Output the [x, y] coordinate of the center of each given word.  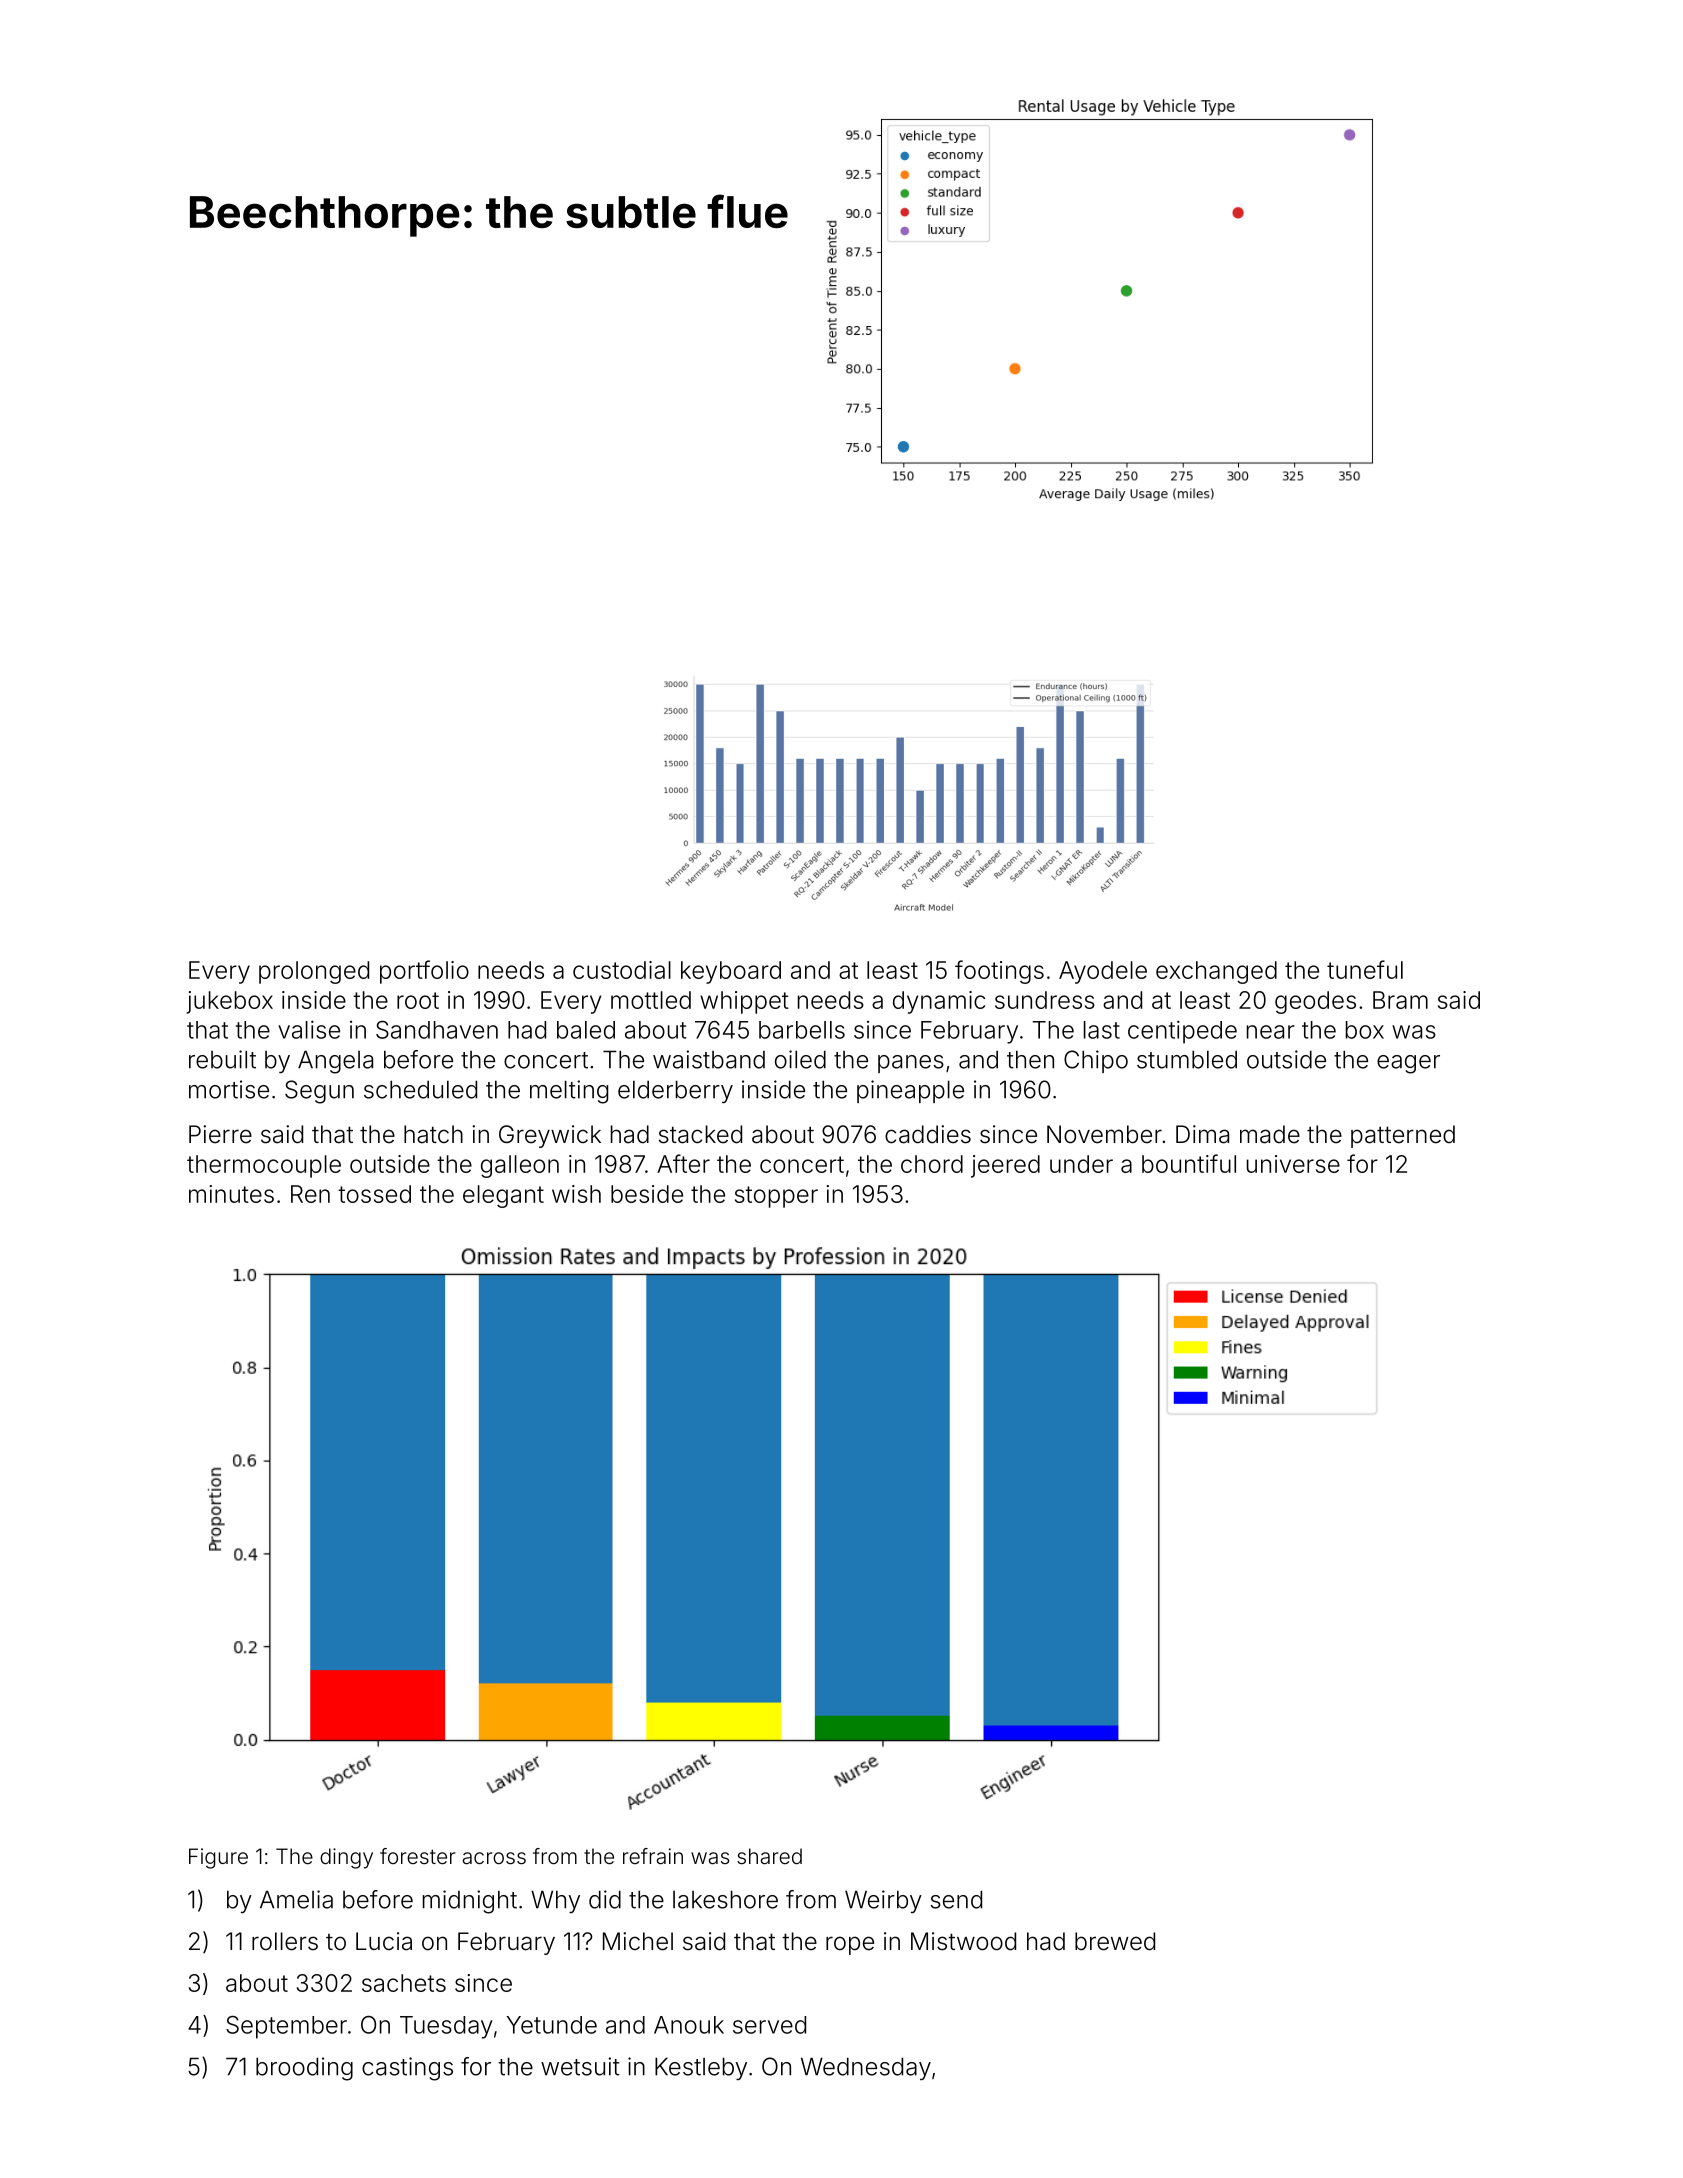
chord [932, 1164]
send [956, 1899]
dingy [346, 1858]
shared [769, 1856]
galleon [520, 1166]
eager [1408, 1064]
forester [417, 1856]
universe [1293, 1164]
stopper [776, 1197]
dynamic [939, 1002]
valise [309, 1029]
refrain [653, 1856]
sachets [404, 1983]
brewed [1115, 1941]
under [1081, 1164]
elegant [503, 1196]
